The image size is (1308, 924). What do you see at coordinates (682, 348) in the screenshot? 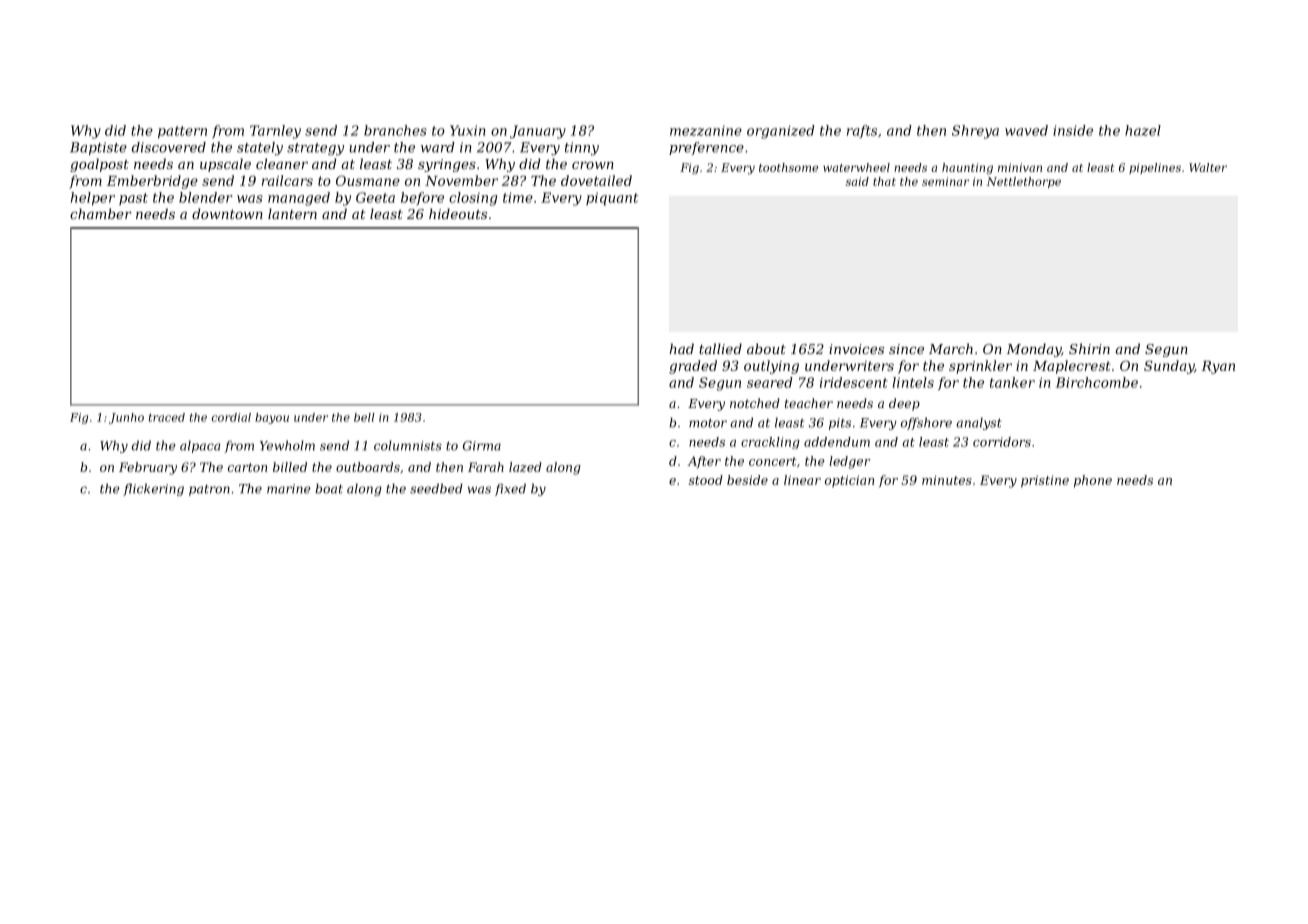
I see `had` at bounding box center [682, 348].
